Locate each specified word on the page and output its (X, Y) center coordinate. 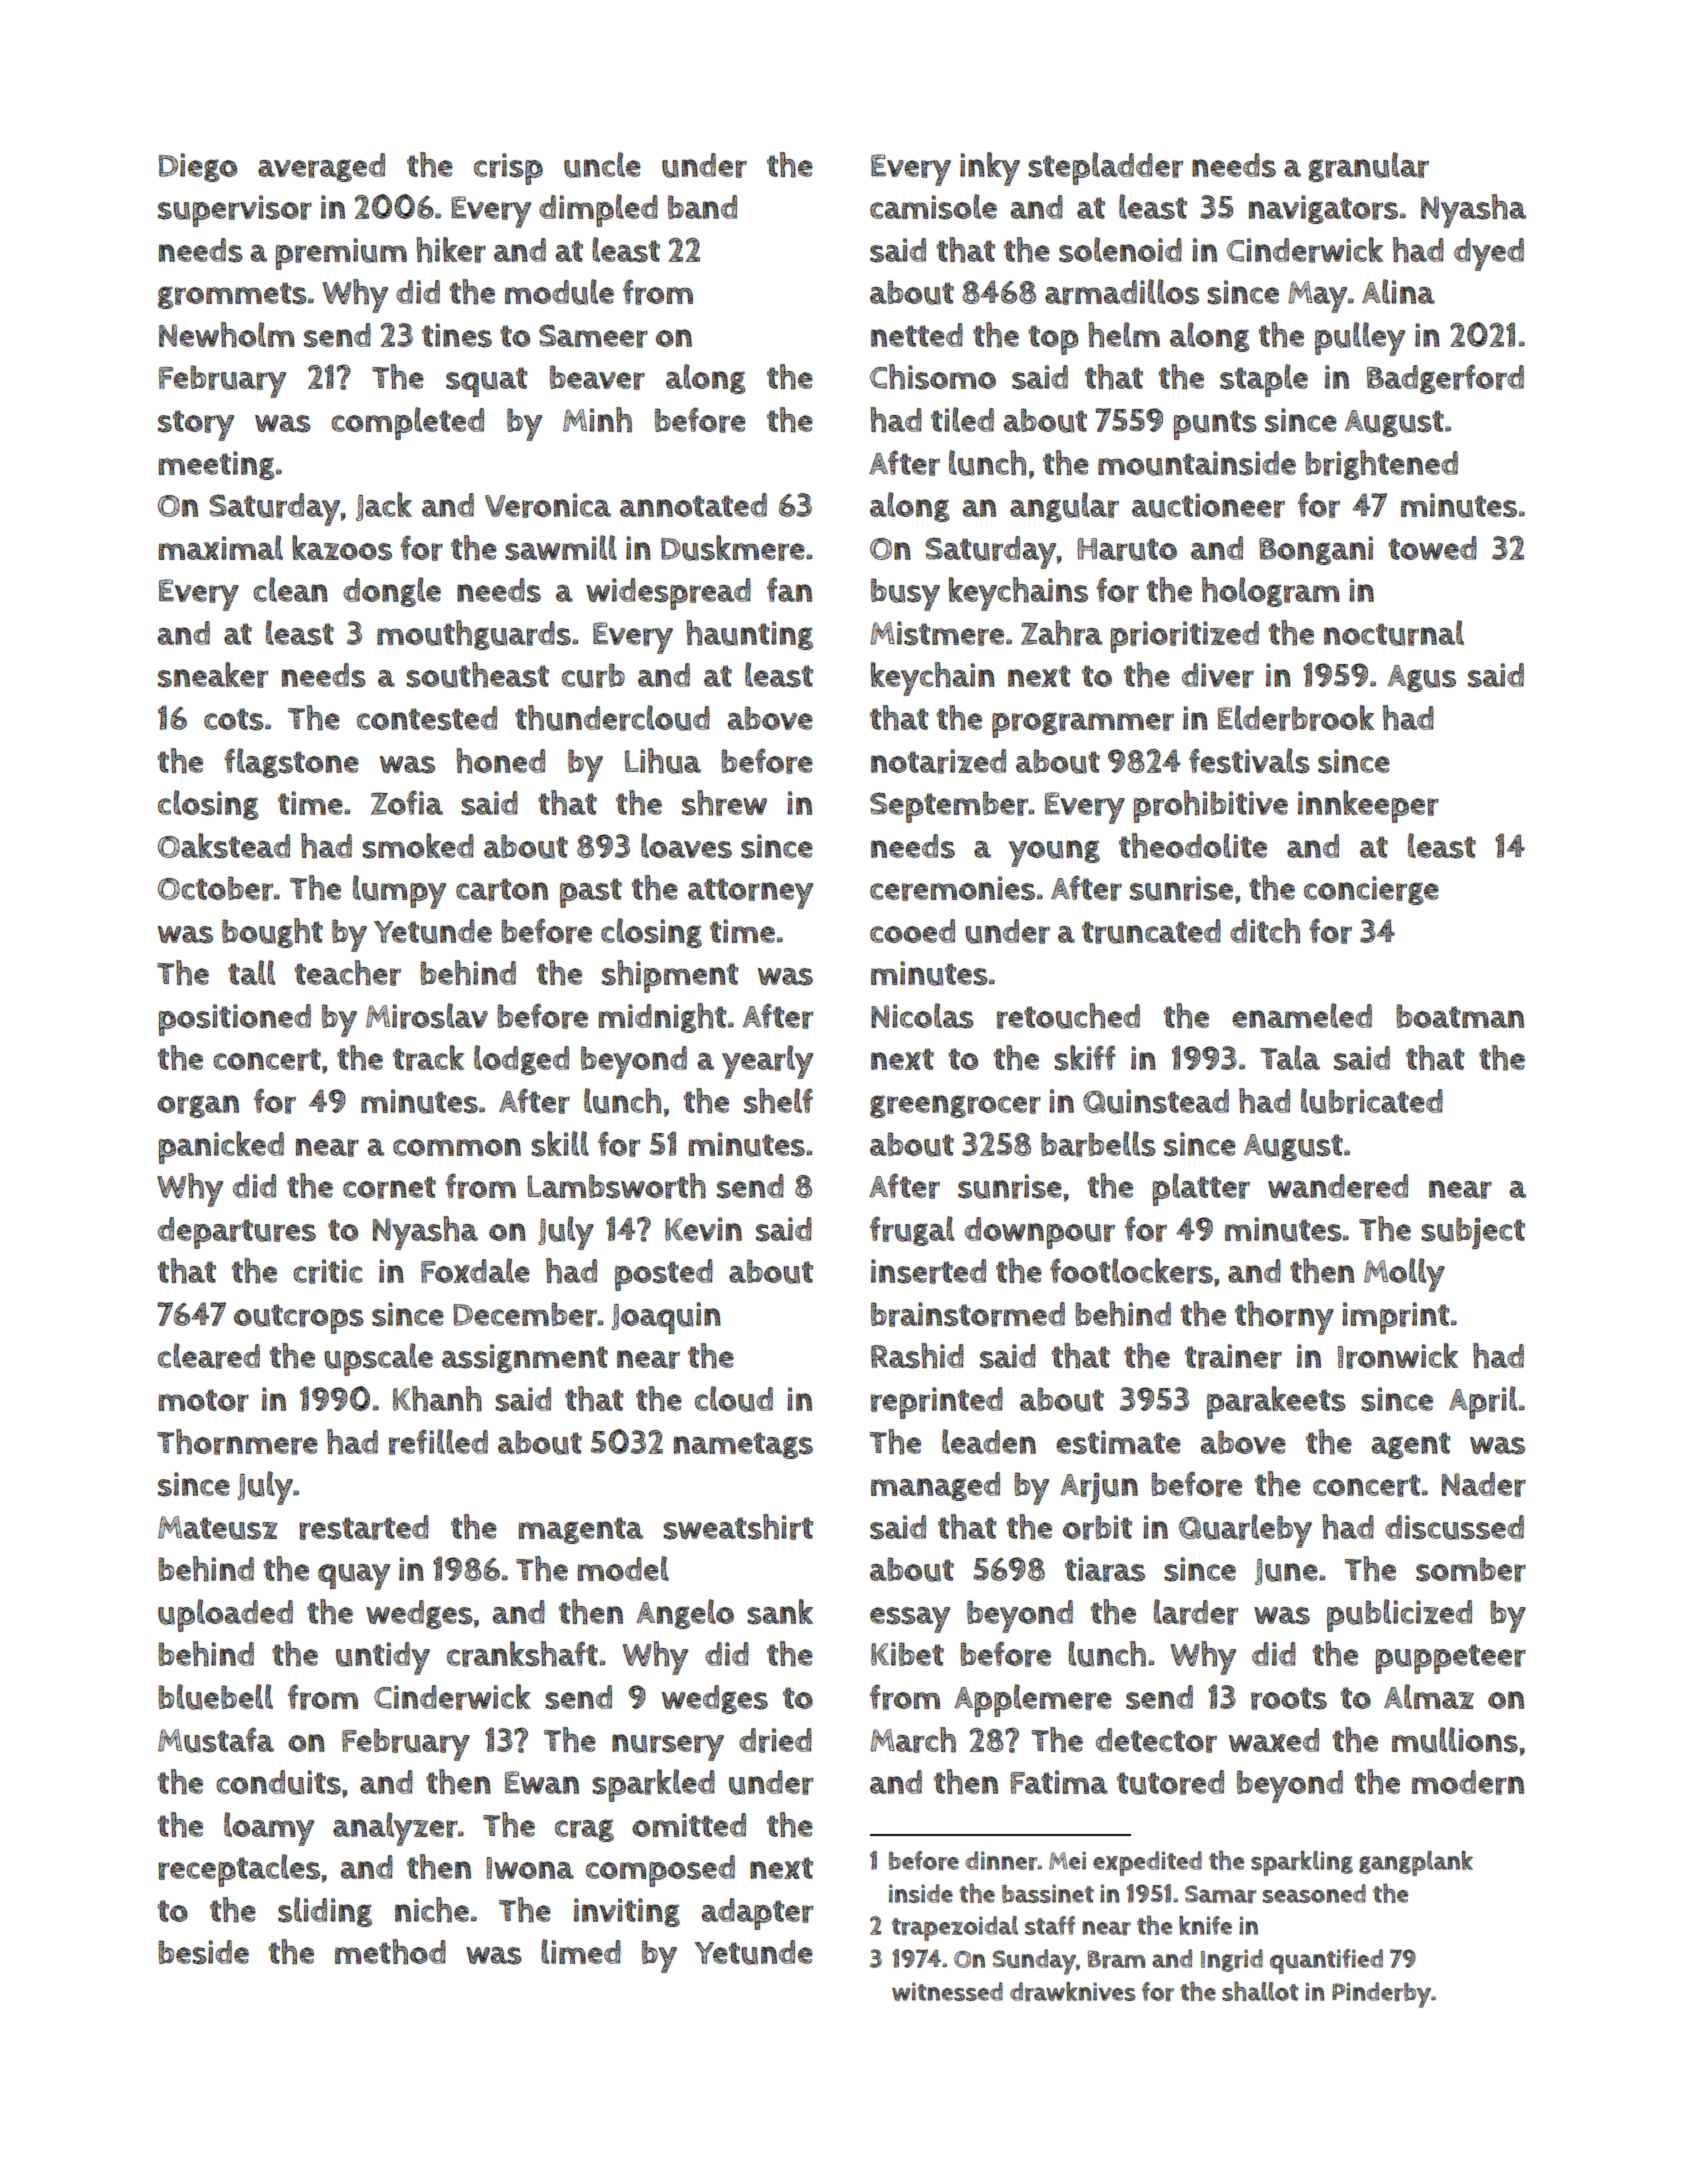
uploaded (225, 1615)
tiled (962, 419)
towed (1433, 548)
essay (910, 1620)
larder (1196, 1612)
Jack (384, 506)
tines (457, 335)
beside (203, 1952)
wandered (1338, 1186)
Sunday (1034, 1962)
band (702, 207)
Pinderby (1381, 1995)
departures (237, 1233)
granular (1368, 167)
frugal (912, 1231)
